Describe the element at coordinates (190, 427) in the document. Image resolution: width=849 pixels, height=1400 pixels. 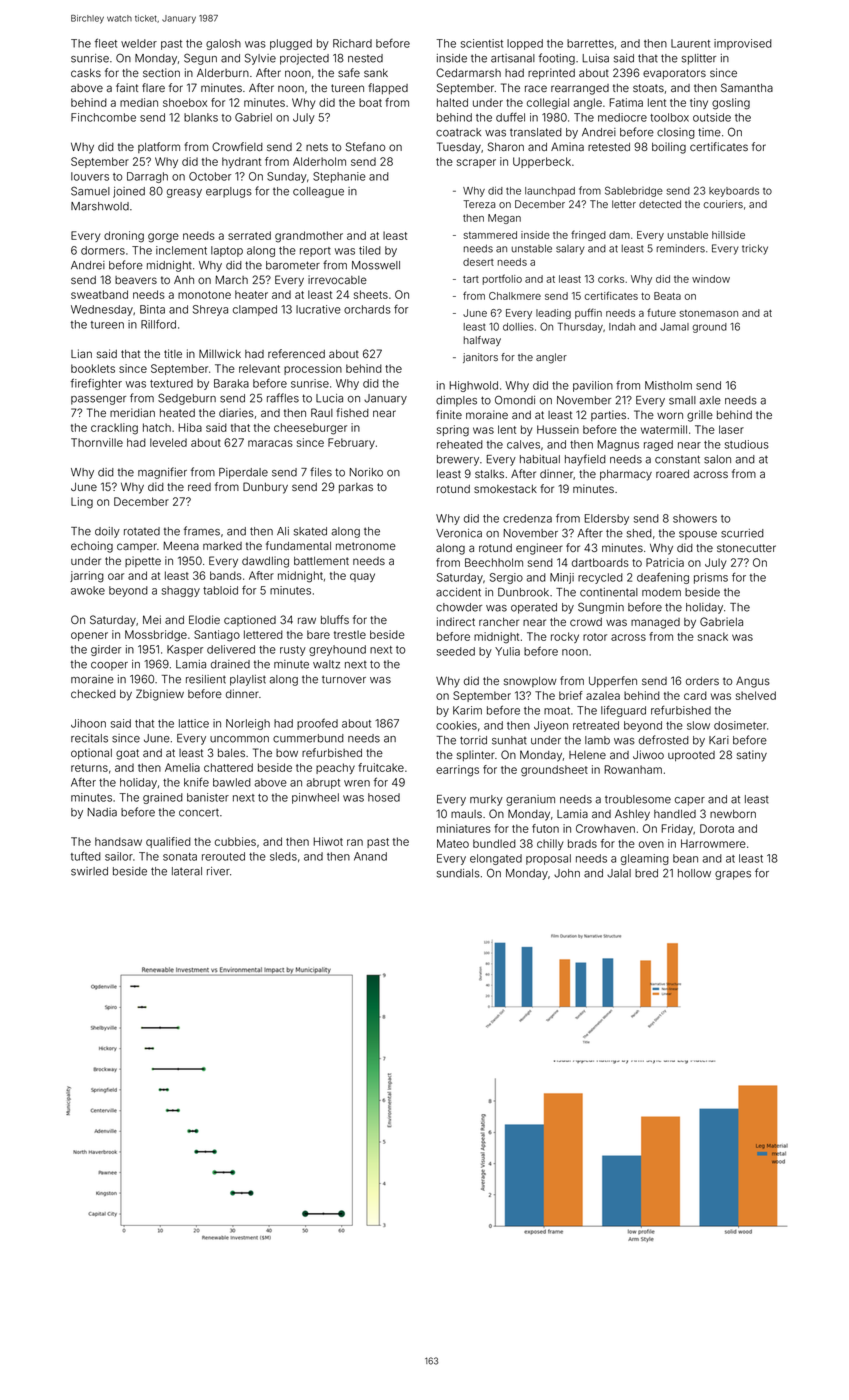
I see `Hiba` at that location.
